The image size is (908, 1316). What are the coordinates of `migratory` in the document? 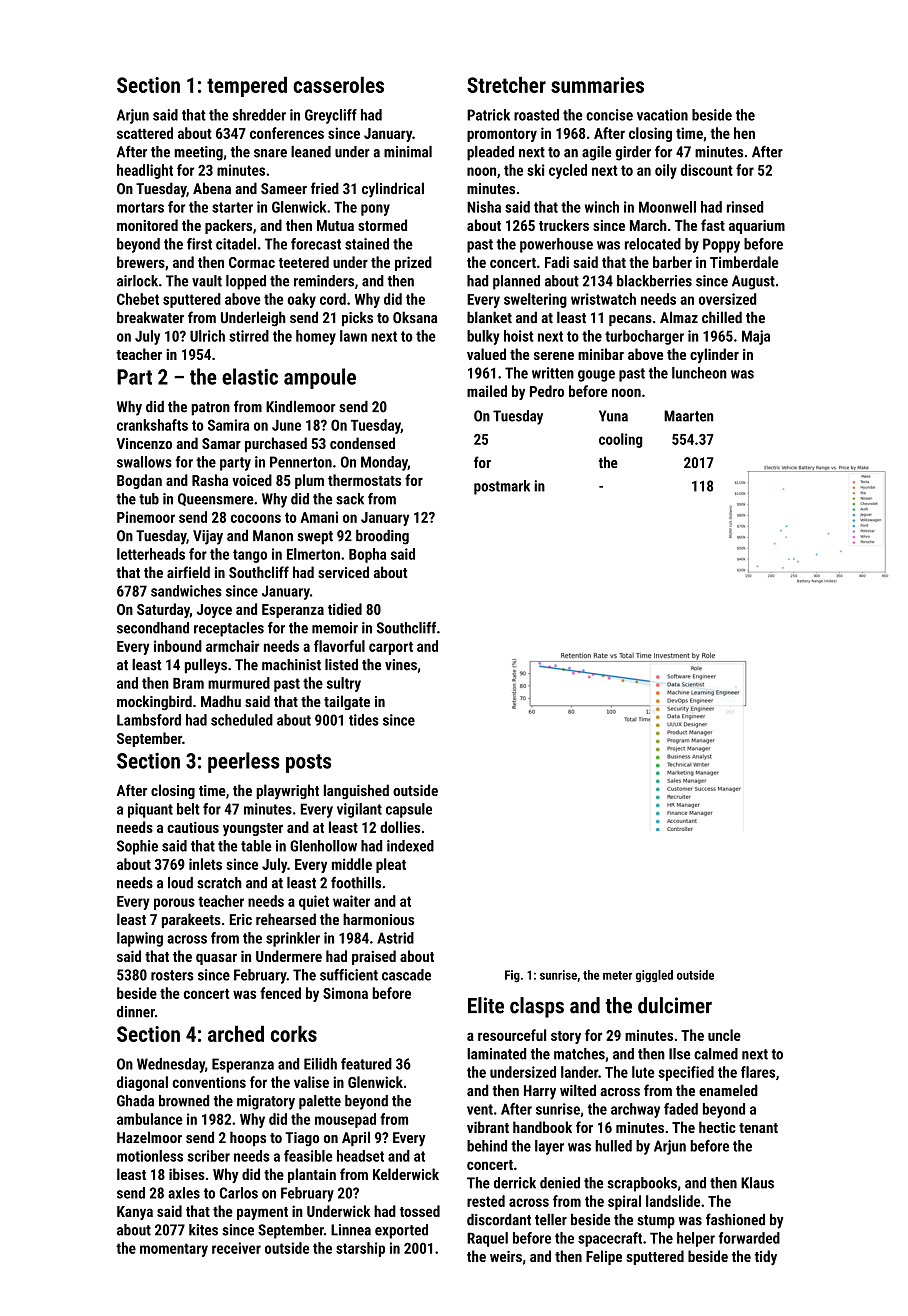 It's located at (266, 1102).
